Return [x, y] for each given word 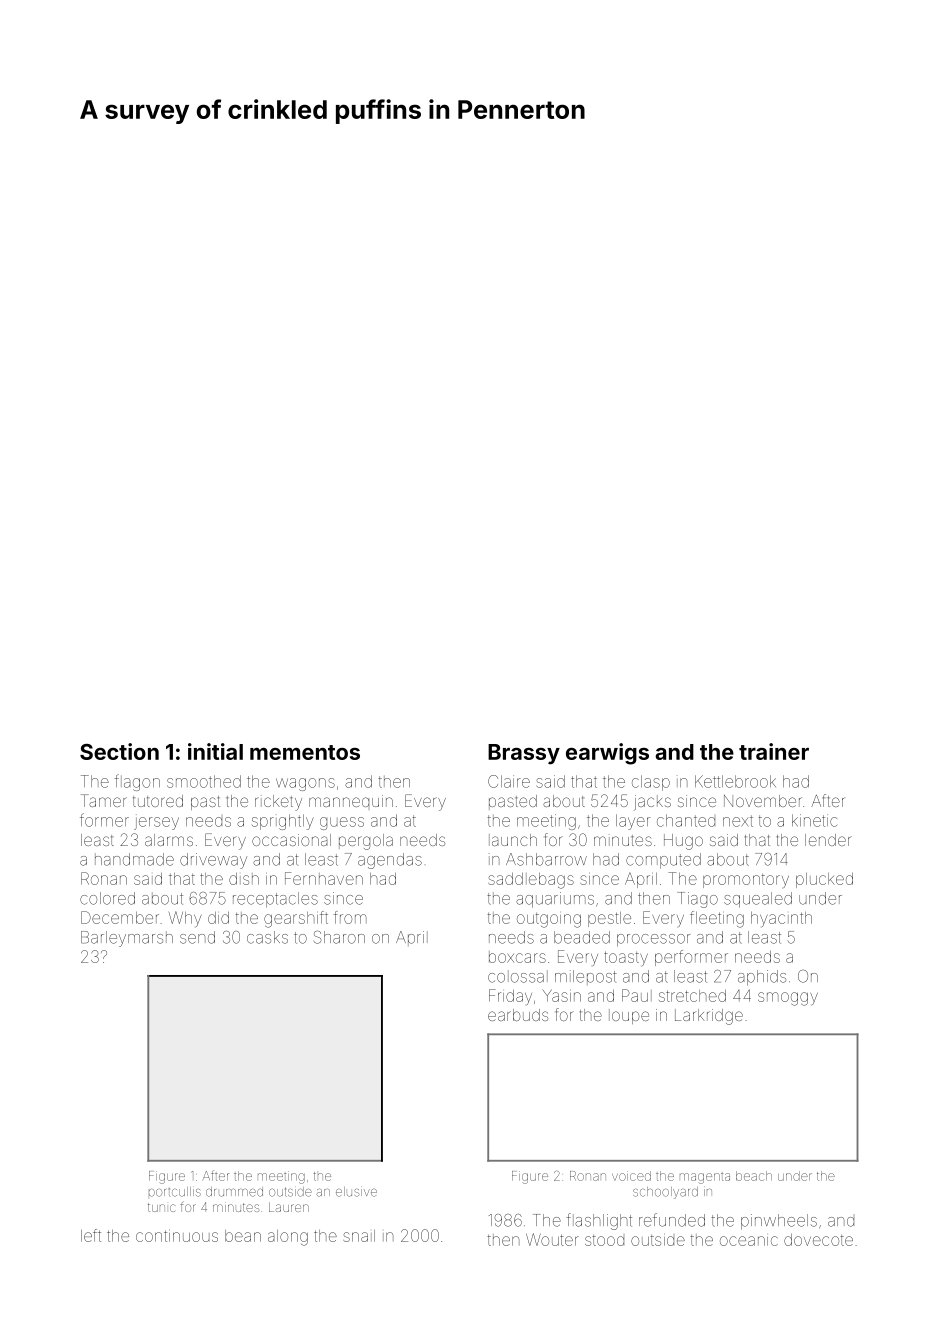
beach [754, 1176]
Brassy [524, 754]
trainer [774, 751]
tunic [161, 1207]
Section [119, 751]
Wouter [552, 1239]
